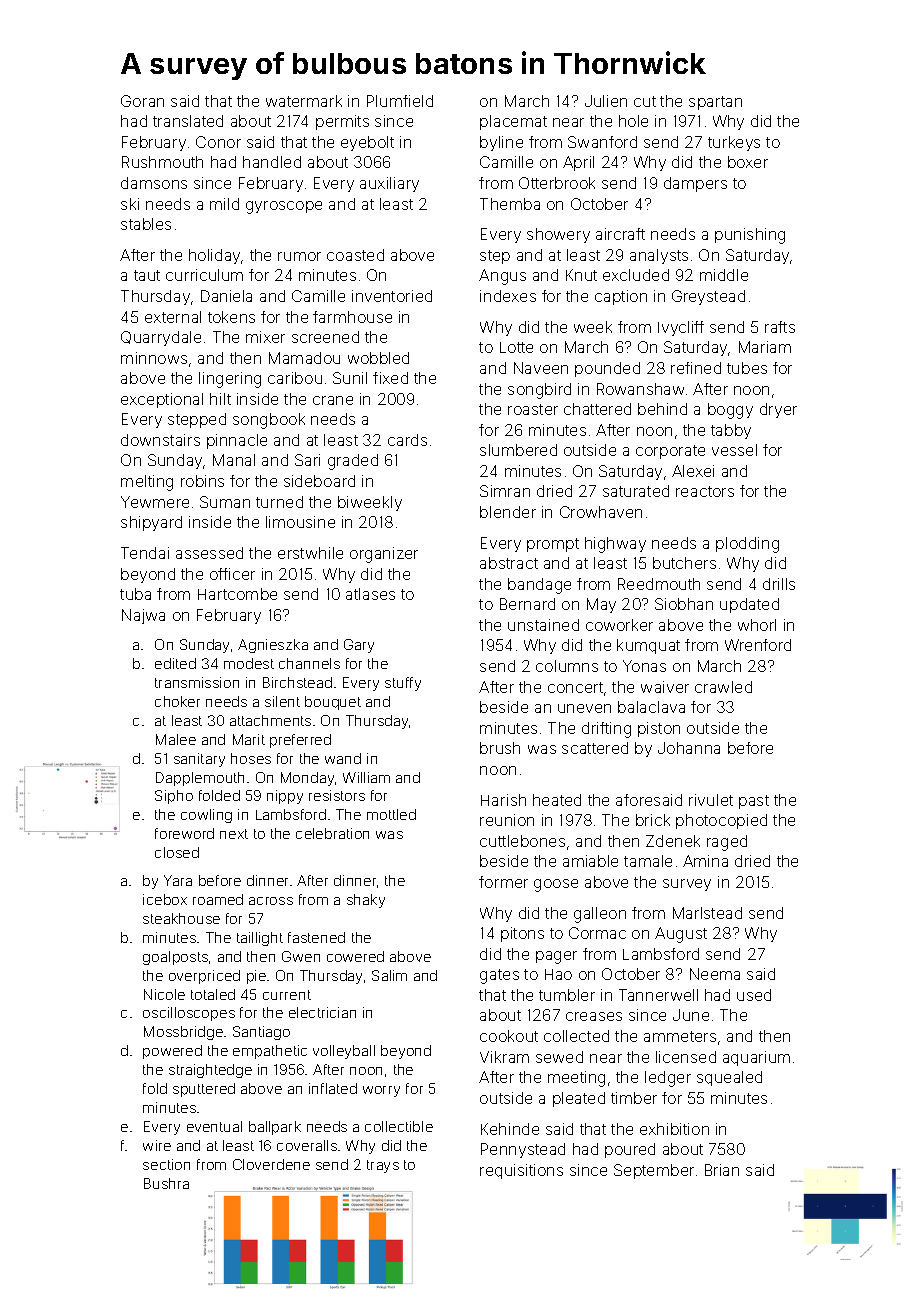 Image resolution: width=924 pixels, height=1308 pixels. Describe the element at coordinates (400, 101) in the screenshot. I see `Plumfield` at that location.
